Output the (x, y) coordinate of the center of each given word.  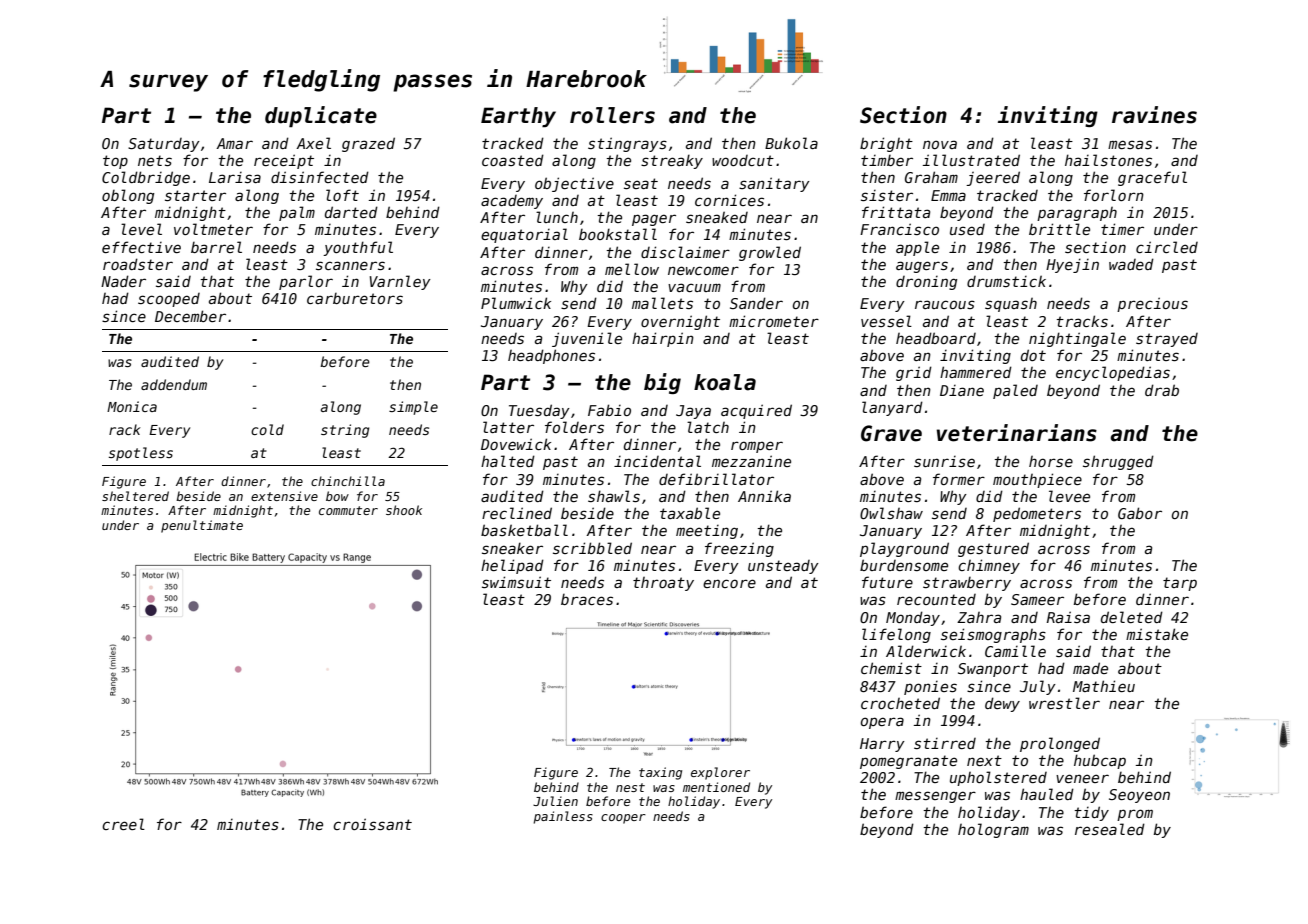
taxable (690, 513)
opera (882, 723)
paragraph (1077, 214)
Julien (555, 801)
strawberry (967, 584)
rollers (612, 115)
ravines (1154, 115)
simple (413, 408)
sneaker (512, 548)
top (115, 162)
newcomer (703, 270)
